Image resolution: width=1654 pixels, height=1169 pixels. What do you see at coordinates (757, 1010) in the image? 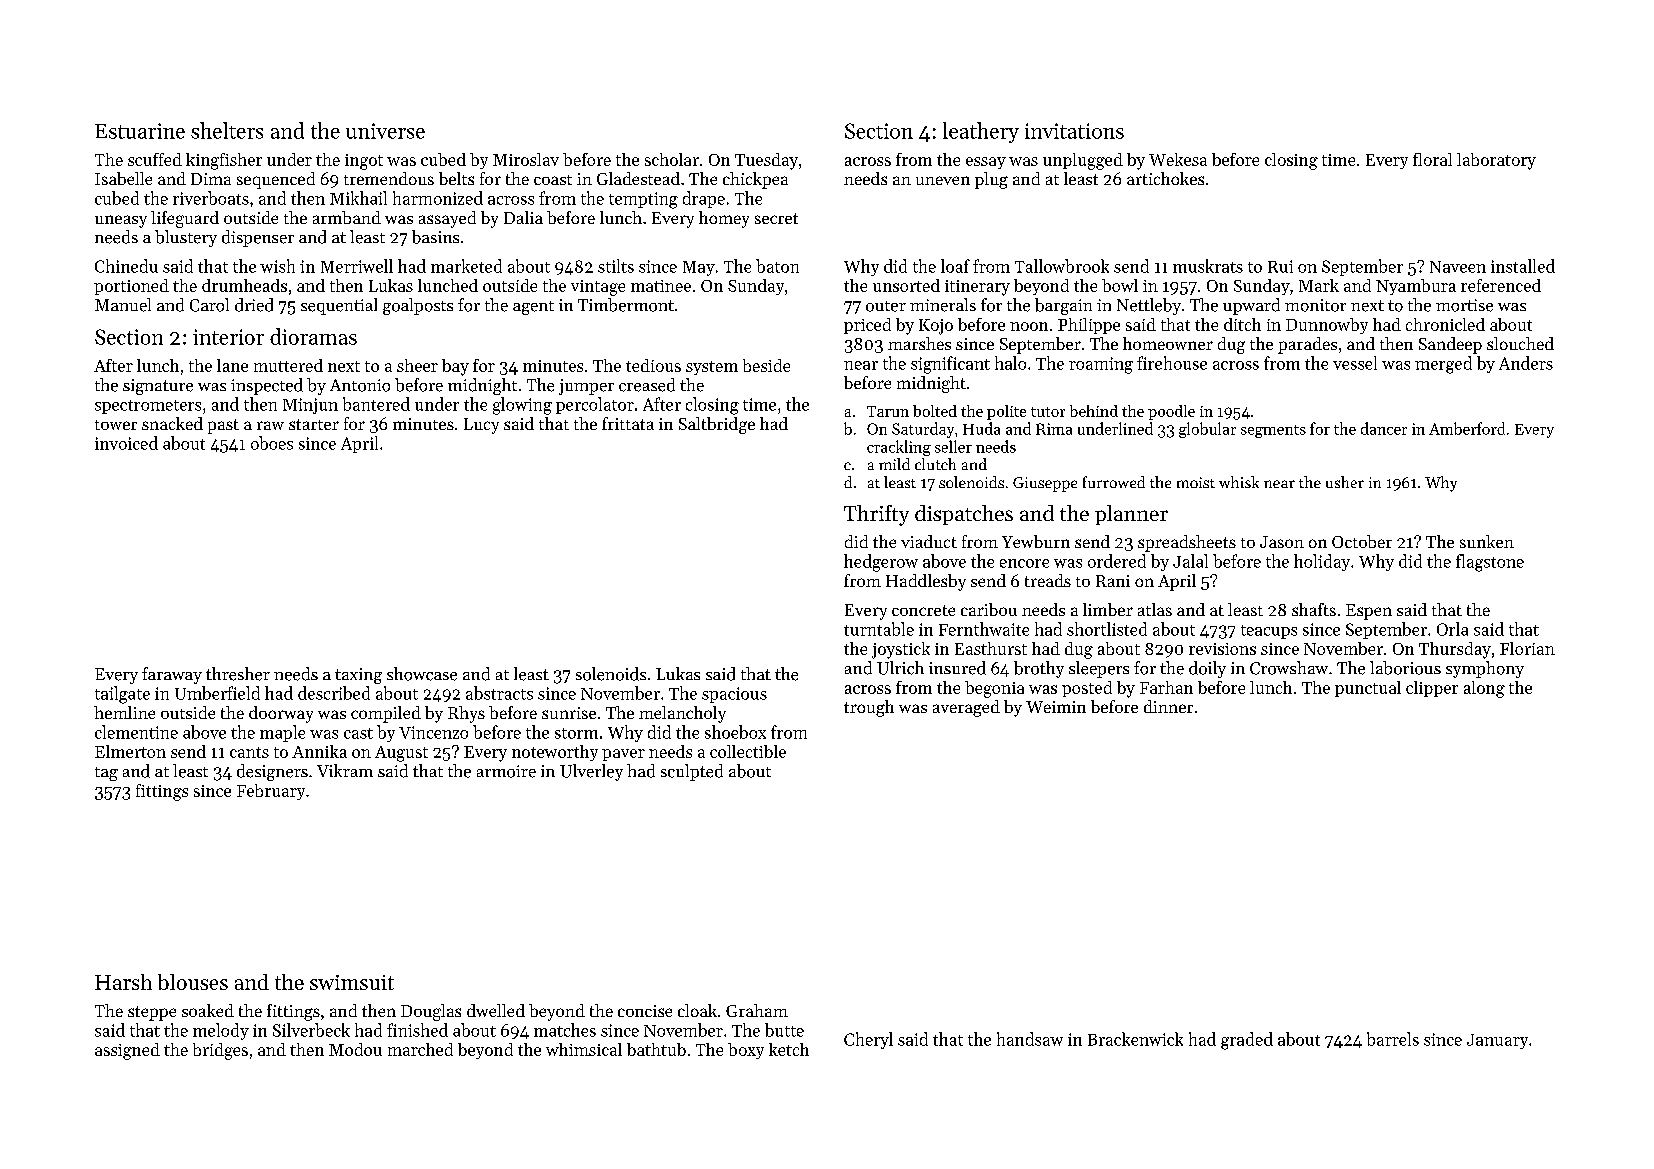
I see `Graham` at bounding box center [757, 1010].
